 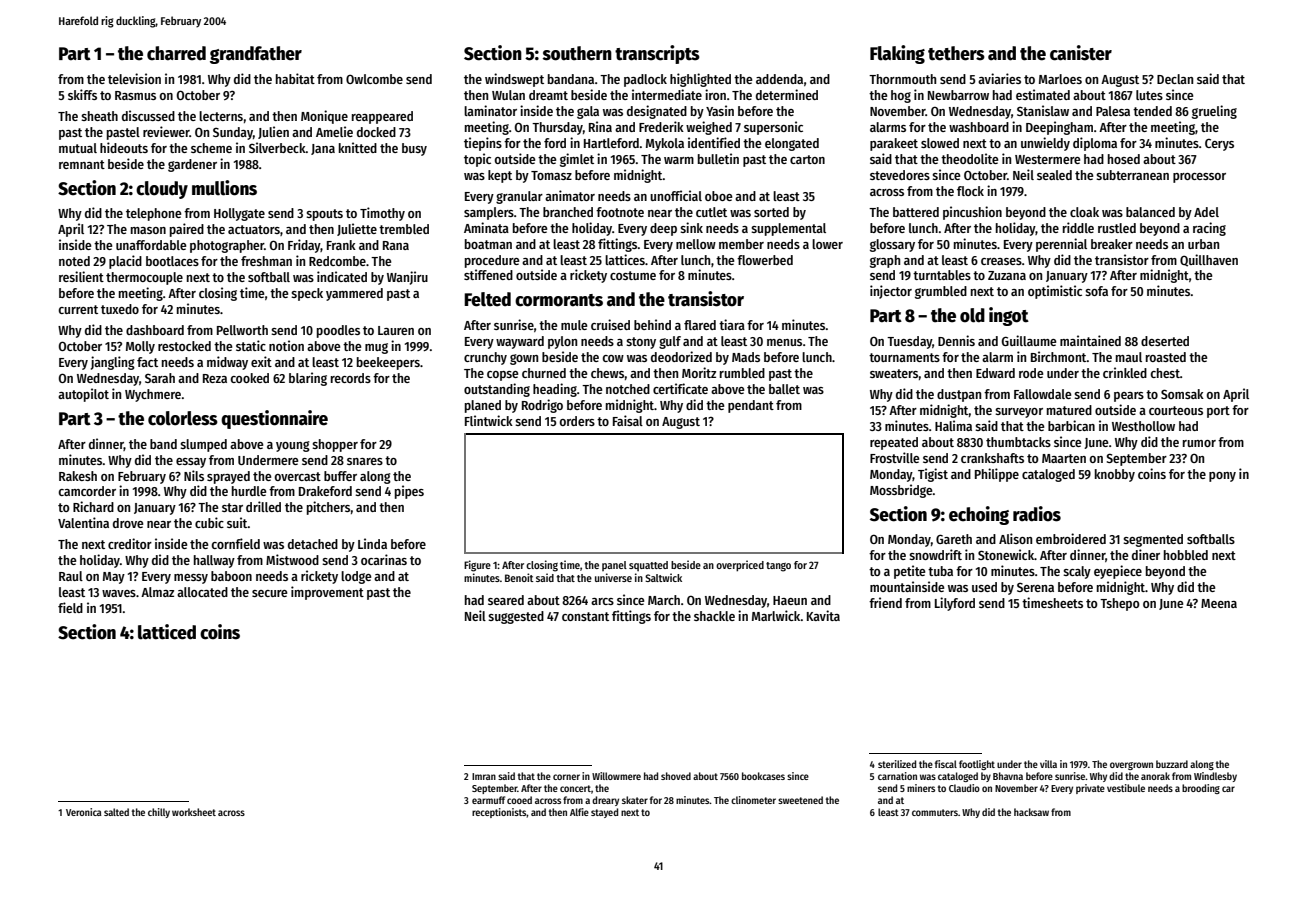 What do you see at coordinates (1146, 554) in the page?
I see `diner` at bounding box center [1146, 554].
